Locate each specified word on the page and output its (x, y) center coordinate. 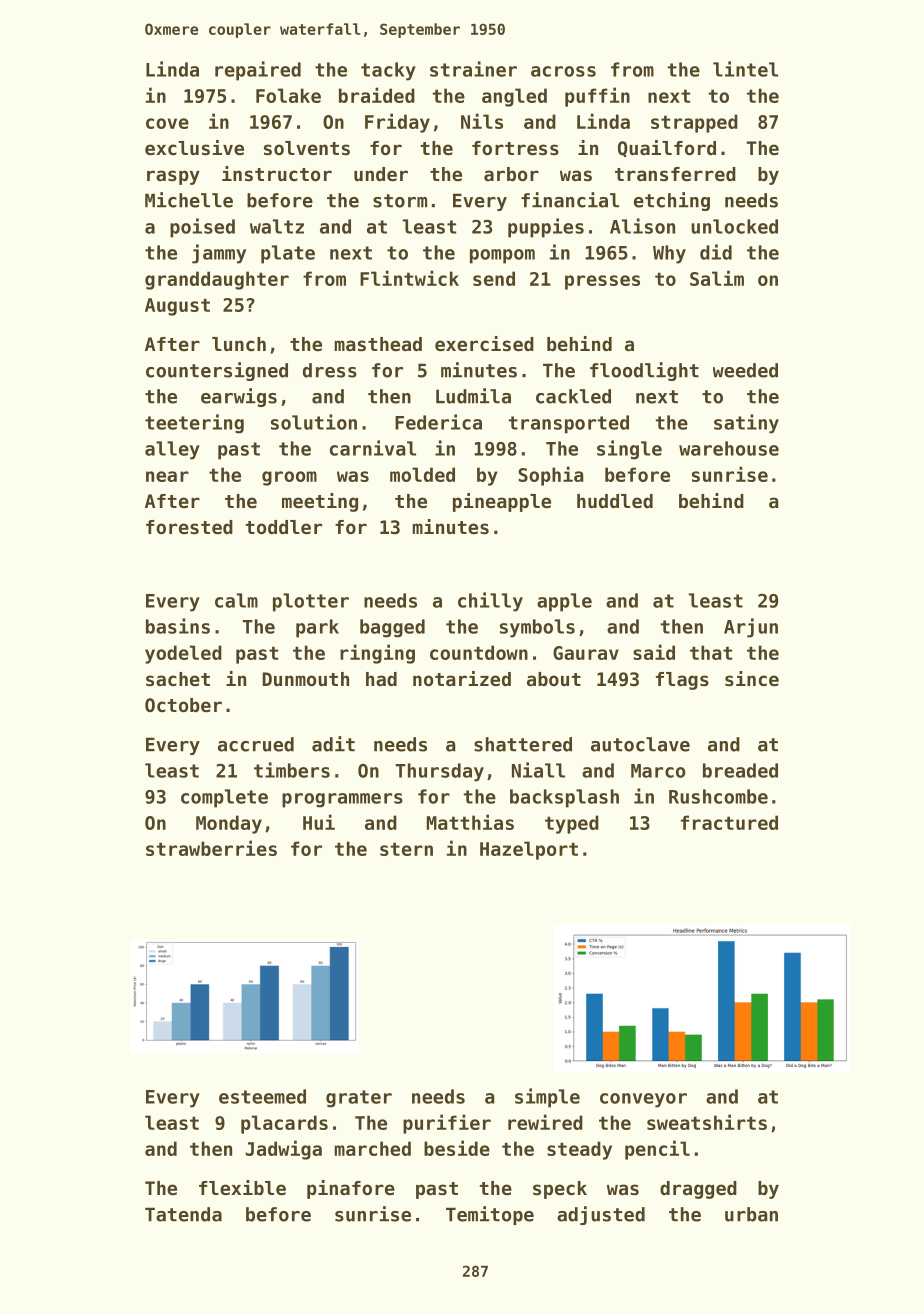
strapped (694, 123)
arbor (511, 174)
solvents (307, 148)
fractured (729, 822)
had (381, 679)
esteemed (262, 1096)
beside (457, 1148)
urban (751, 1214)
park (317, 628)
